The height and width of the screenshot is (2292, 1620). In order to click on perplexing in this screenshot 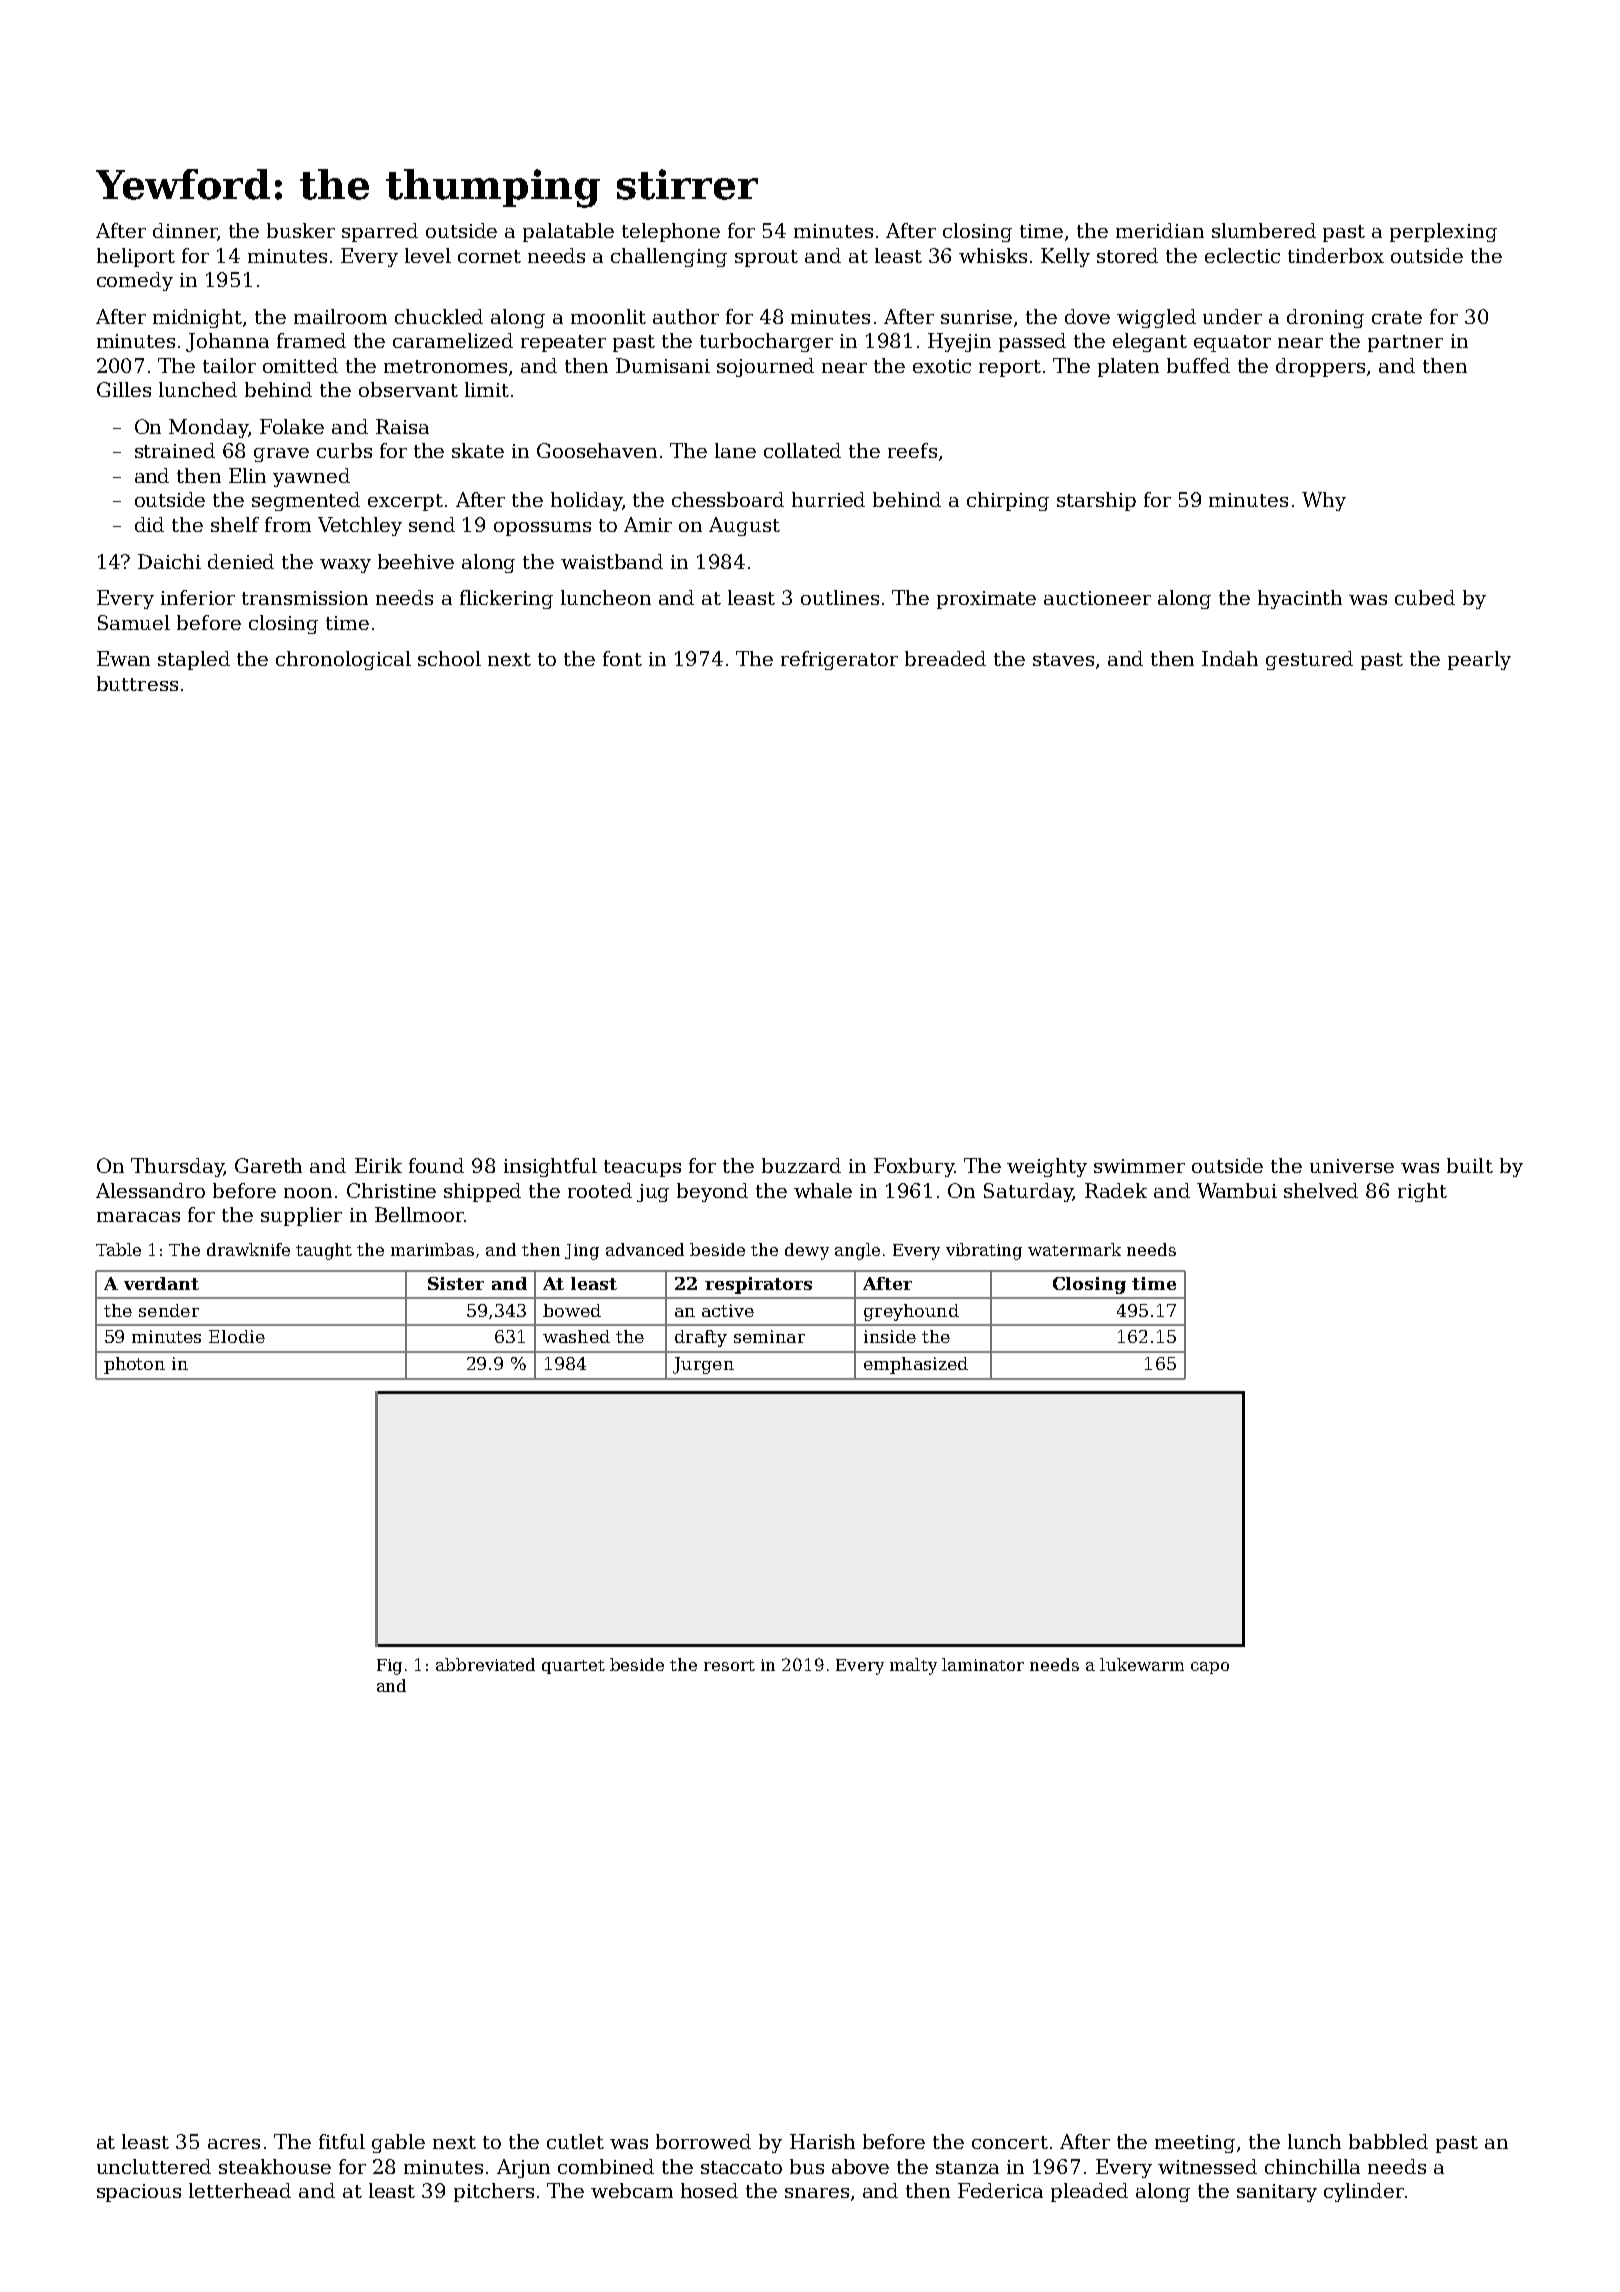, I will do `click(1443, 232)`.
